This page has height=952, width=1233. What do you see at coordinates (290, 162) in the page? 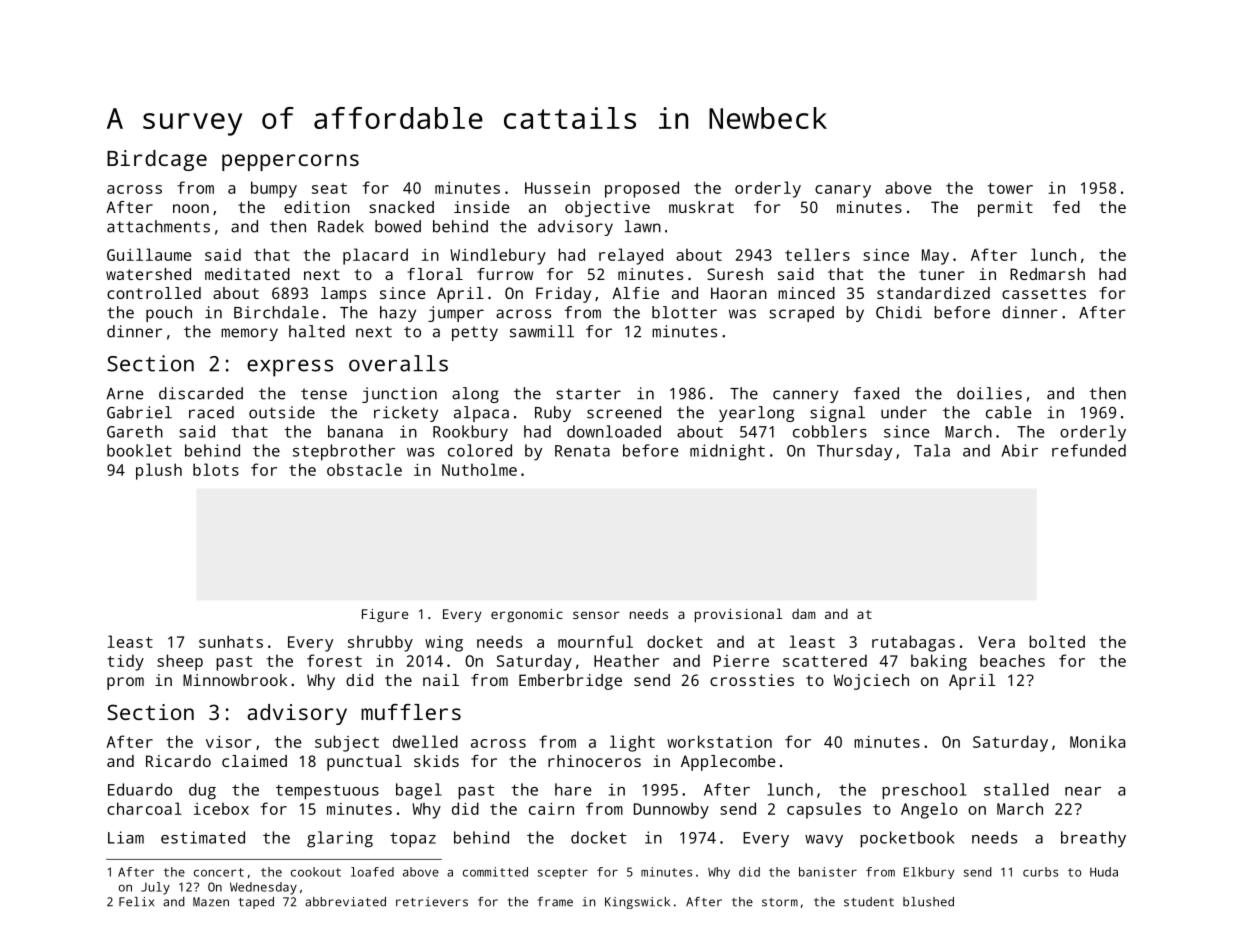
I see `peppercorns` at bounding box center [290, 162].
